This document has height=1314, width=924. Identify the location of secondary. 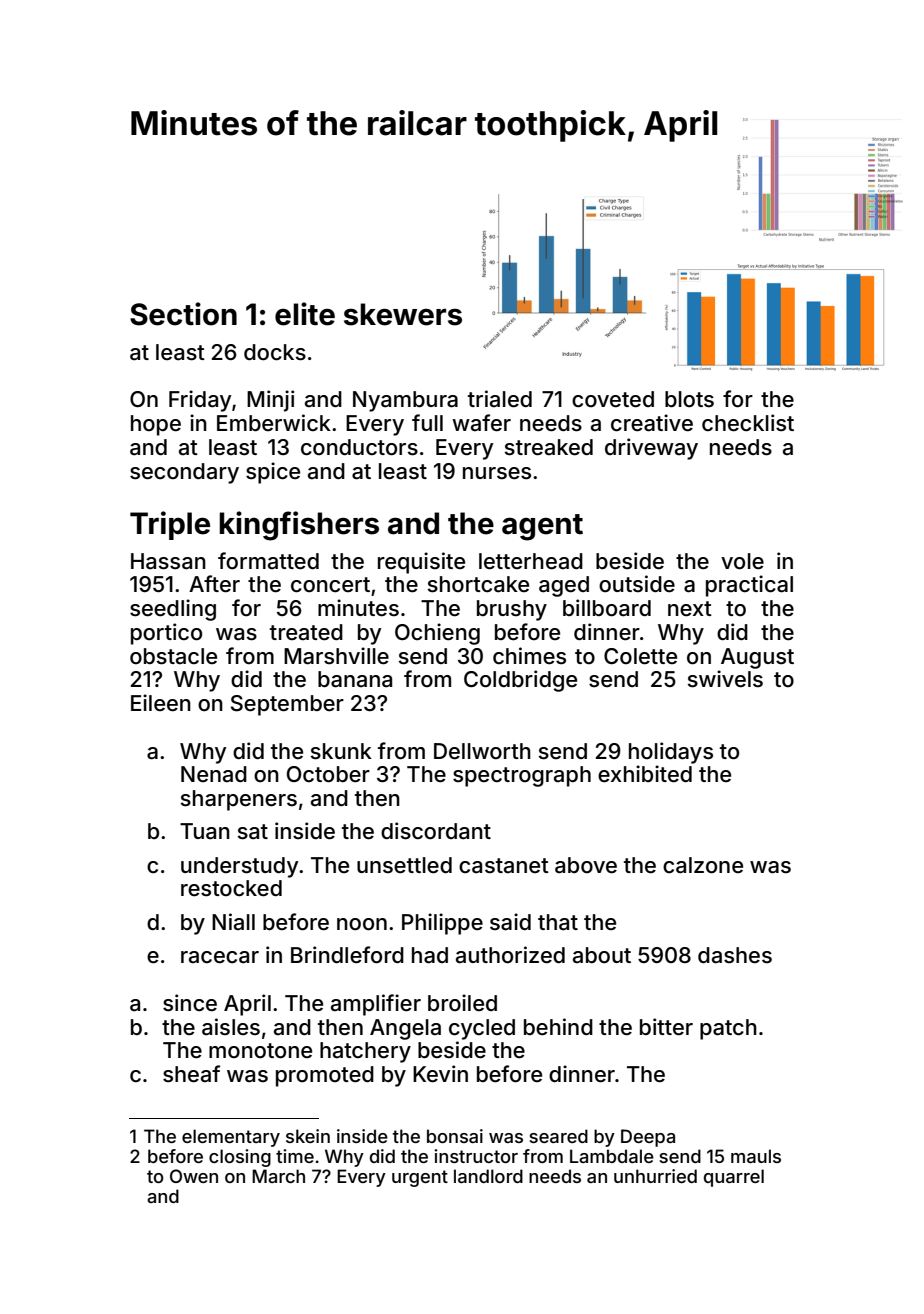
(184, 473).
